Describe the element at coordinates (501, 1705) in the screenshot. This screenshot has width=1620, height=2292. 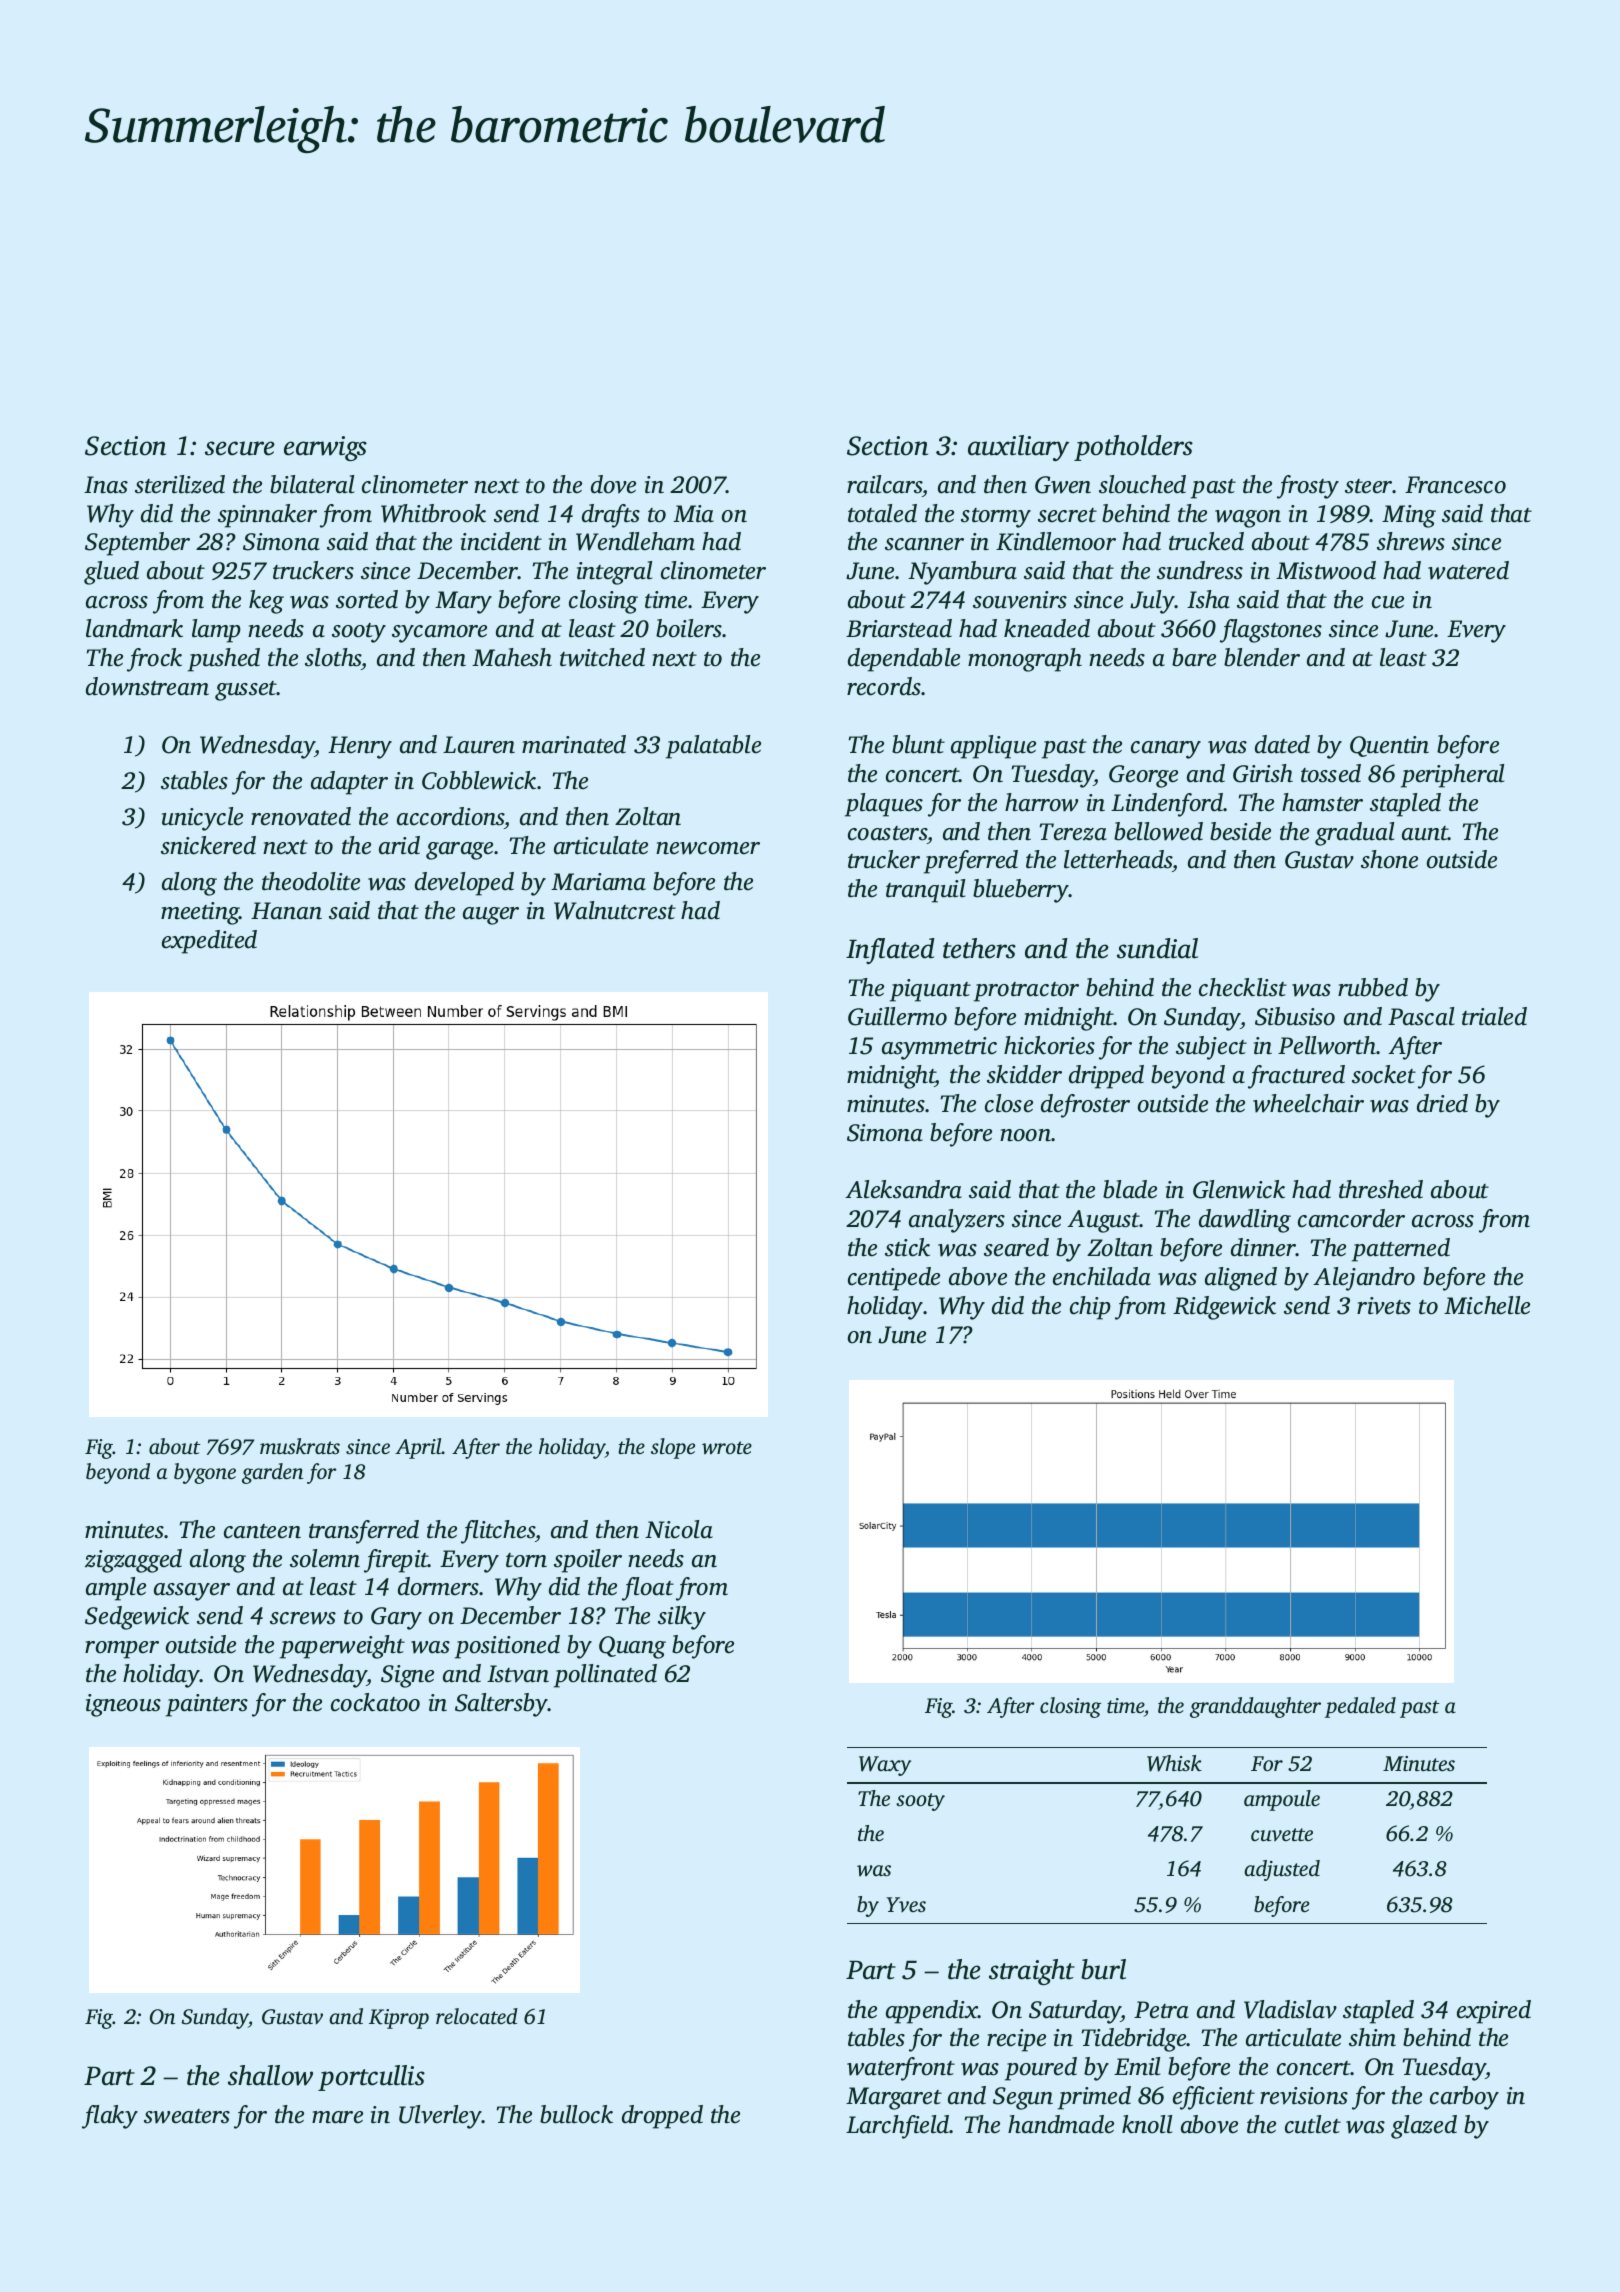
I see `Saltersby` at that location.
